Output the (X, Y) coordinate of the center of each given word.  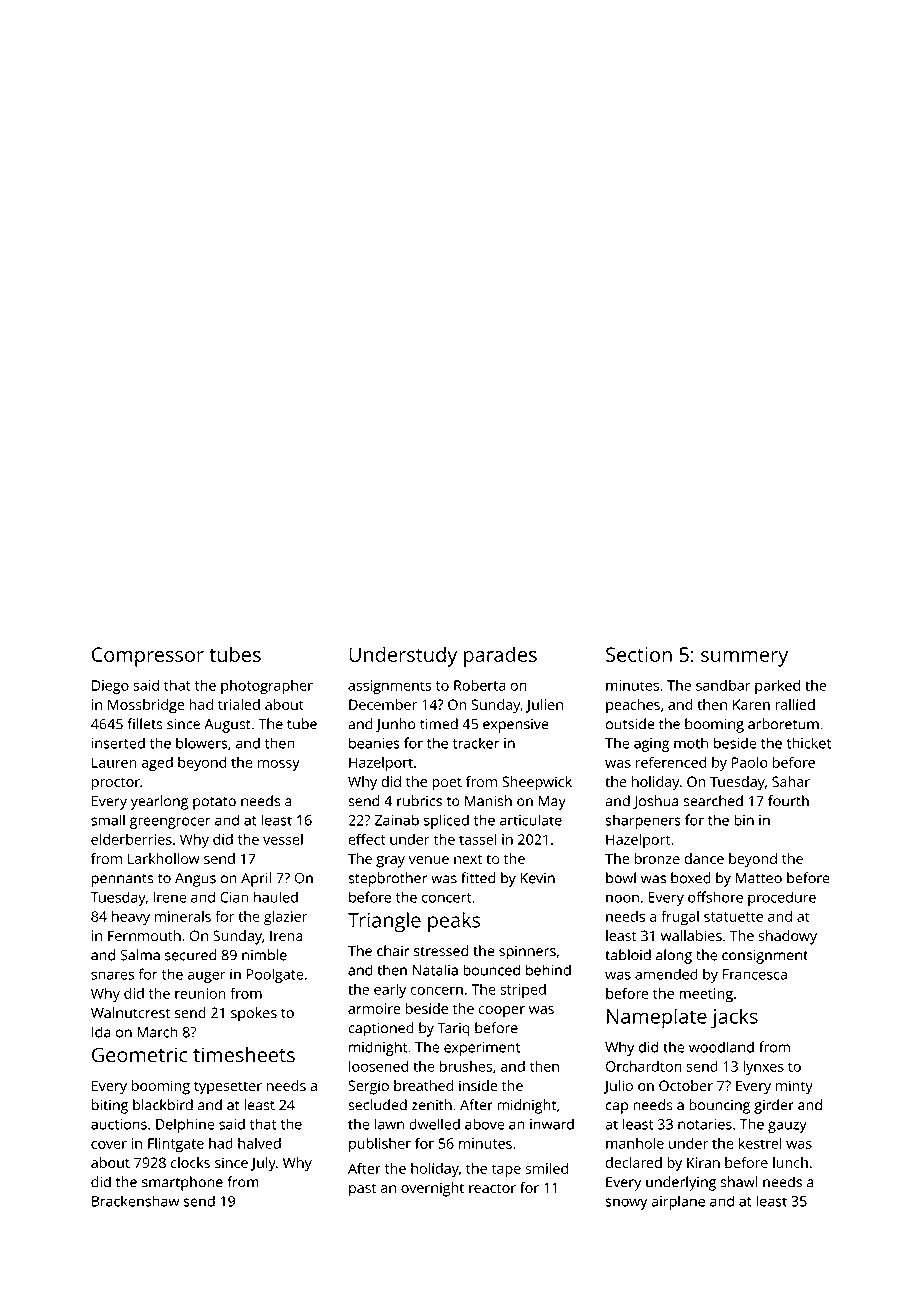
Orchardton (644, 1066)
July (263, 1164)
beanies (374, 743)
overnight (432, 1189)
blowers (202, 743)
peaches (633, 706)
